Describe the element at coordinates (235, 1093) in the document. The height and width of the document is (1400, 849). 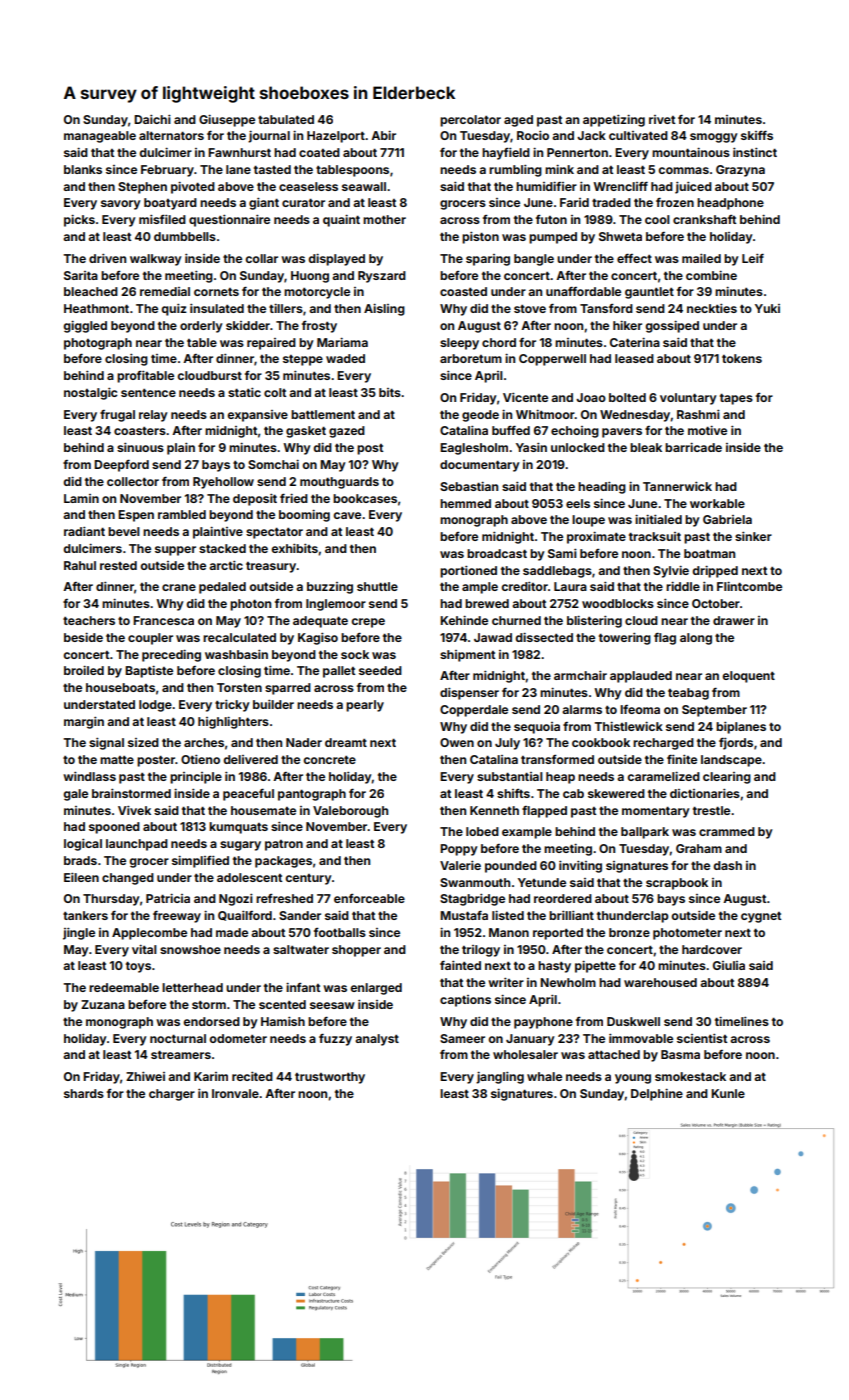
I see `Ironvale` at that location.
